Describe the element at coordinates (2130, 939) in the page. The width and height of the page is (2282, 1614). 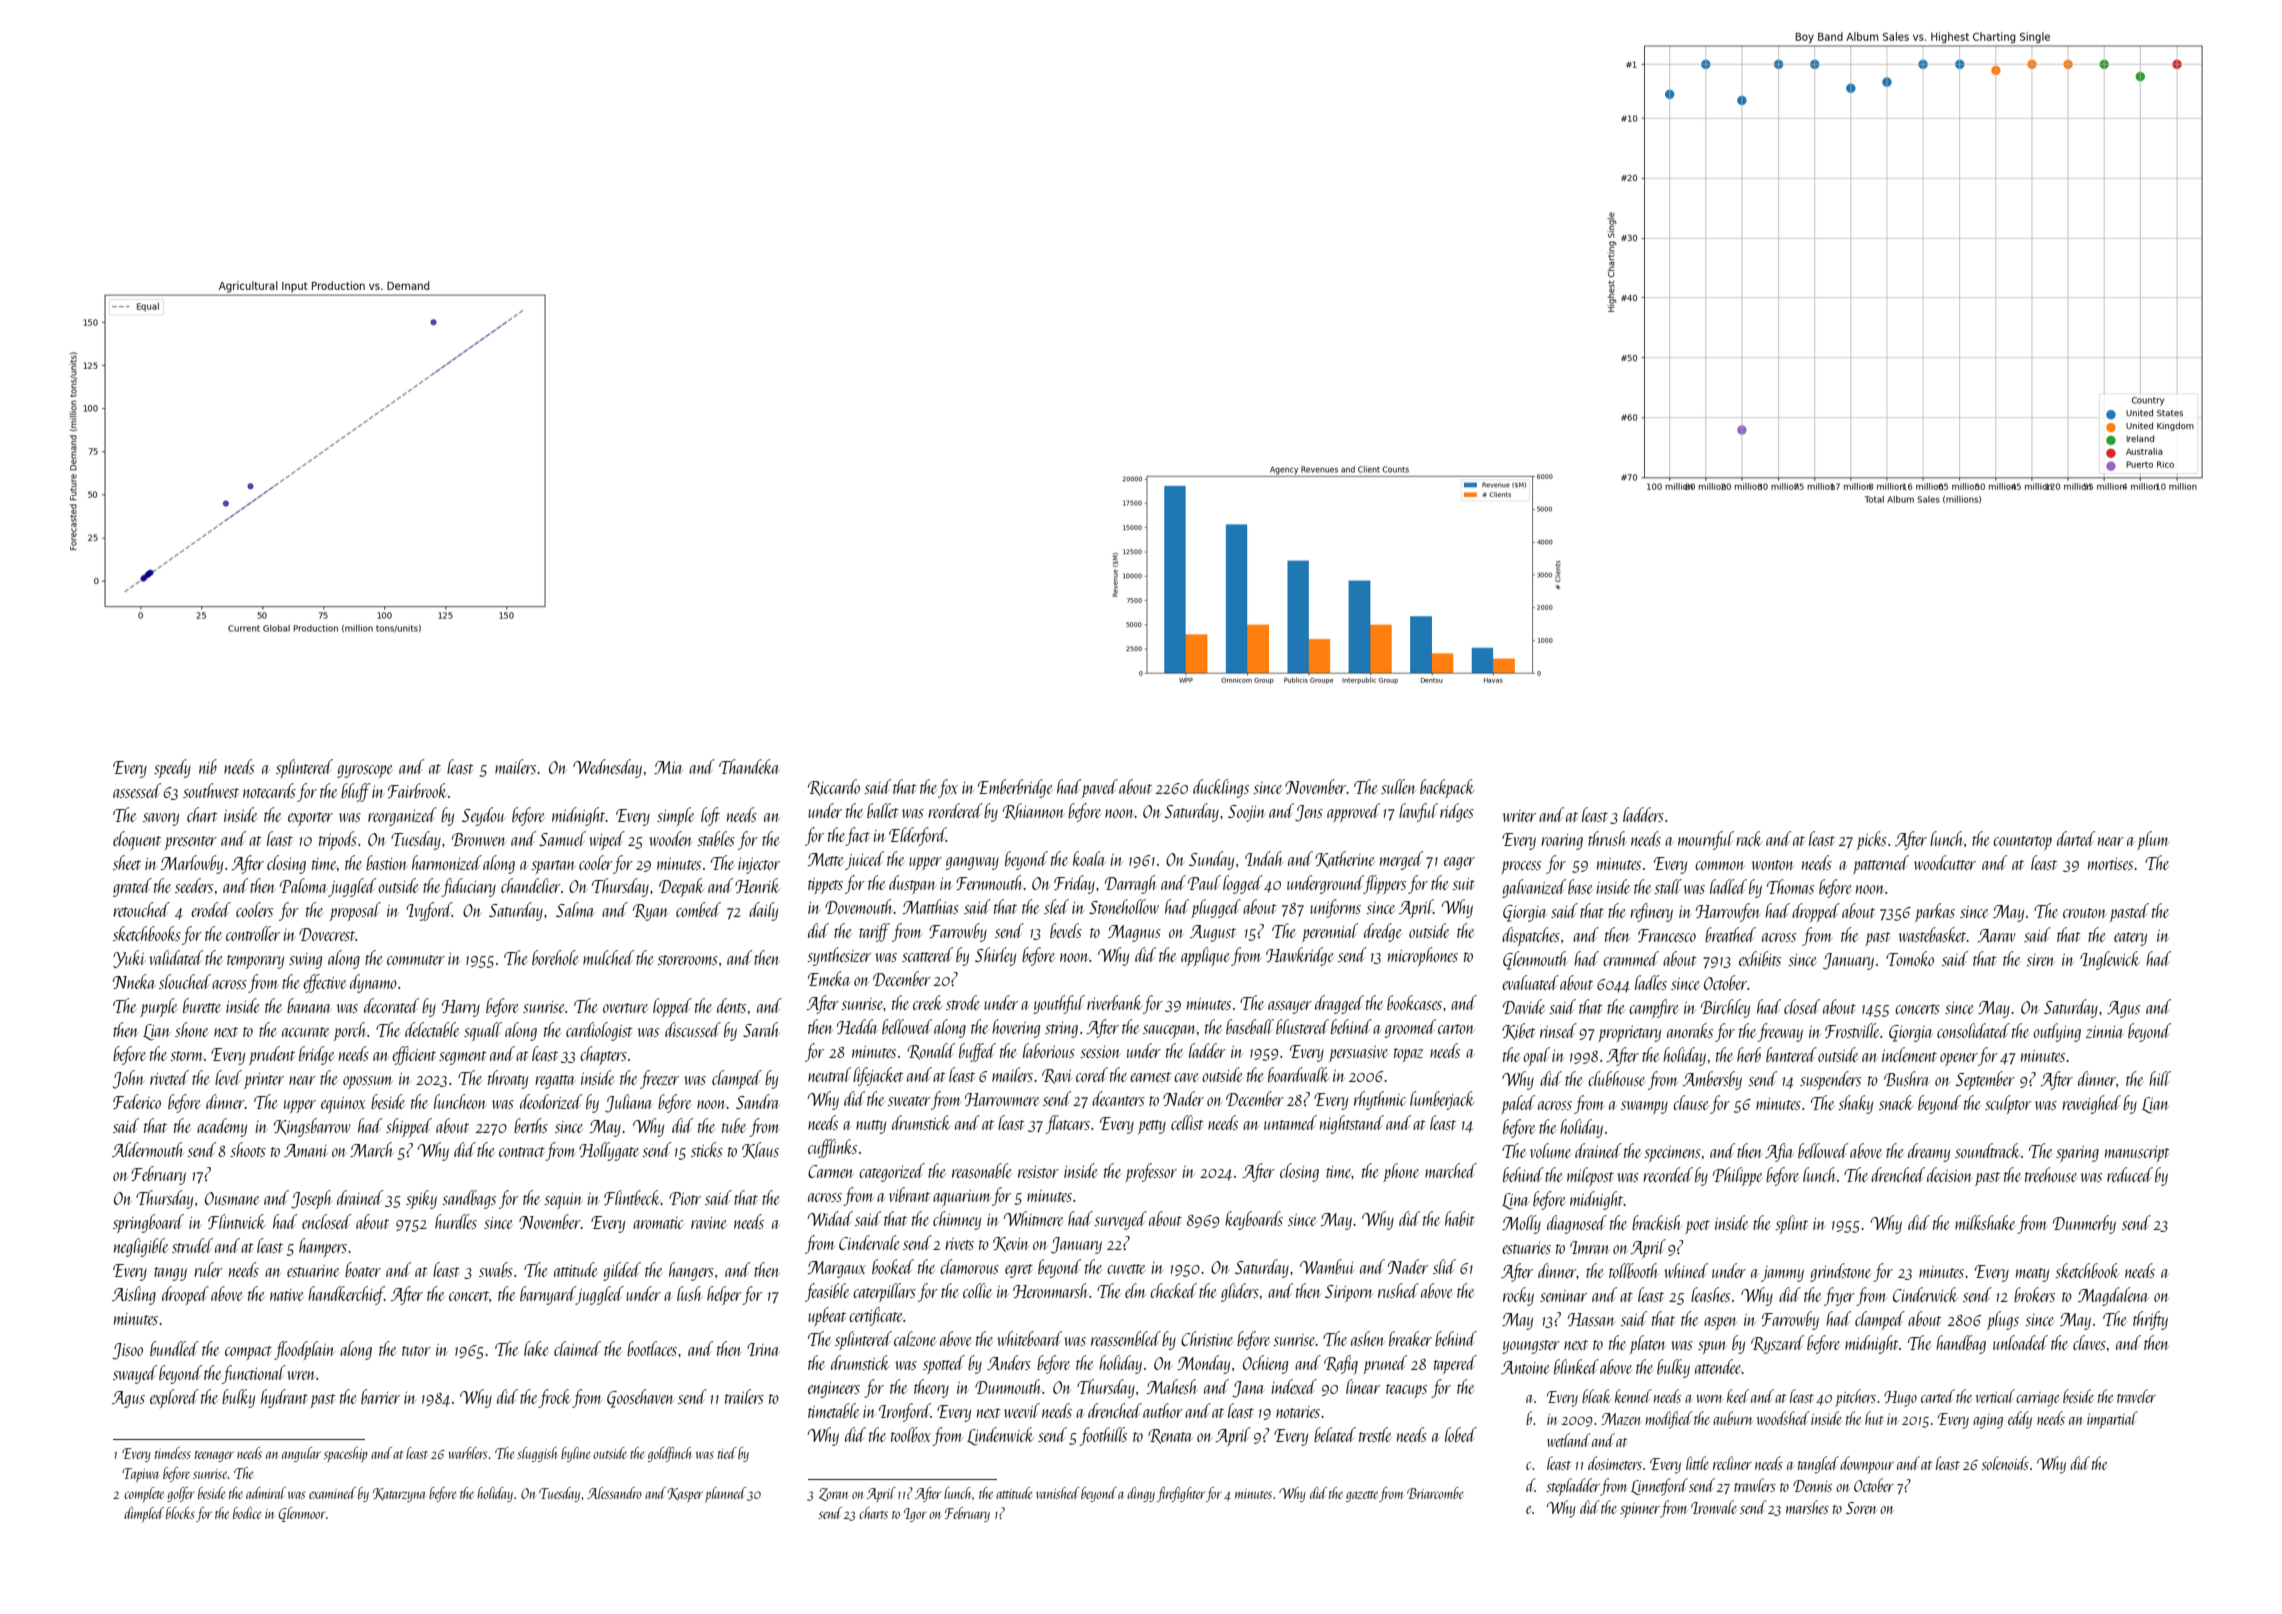
I see `eatery` at that location.
